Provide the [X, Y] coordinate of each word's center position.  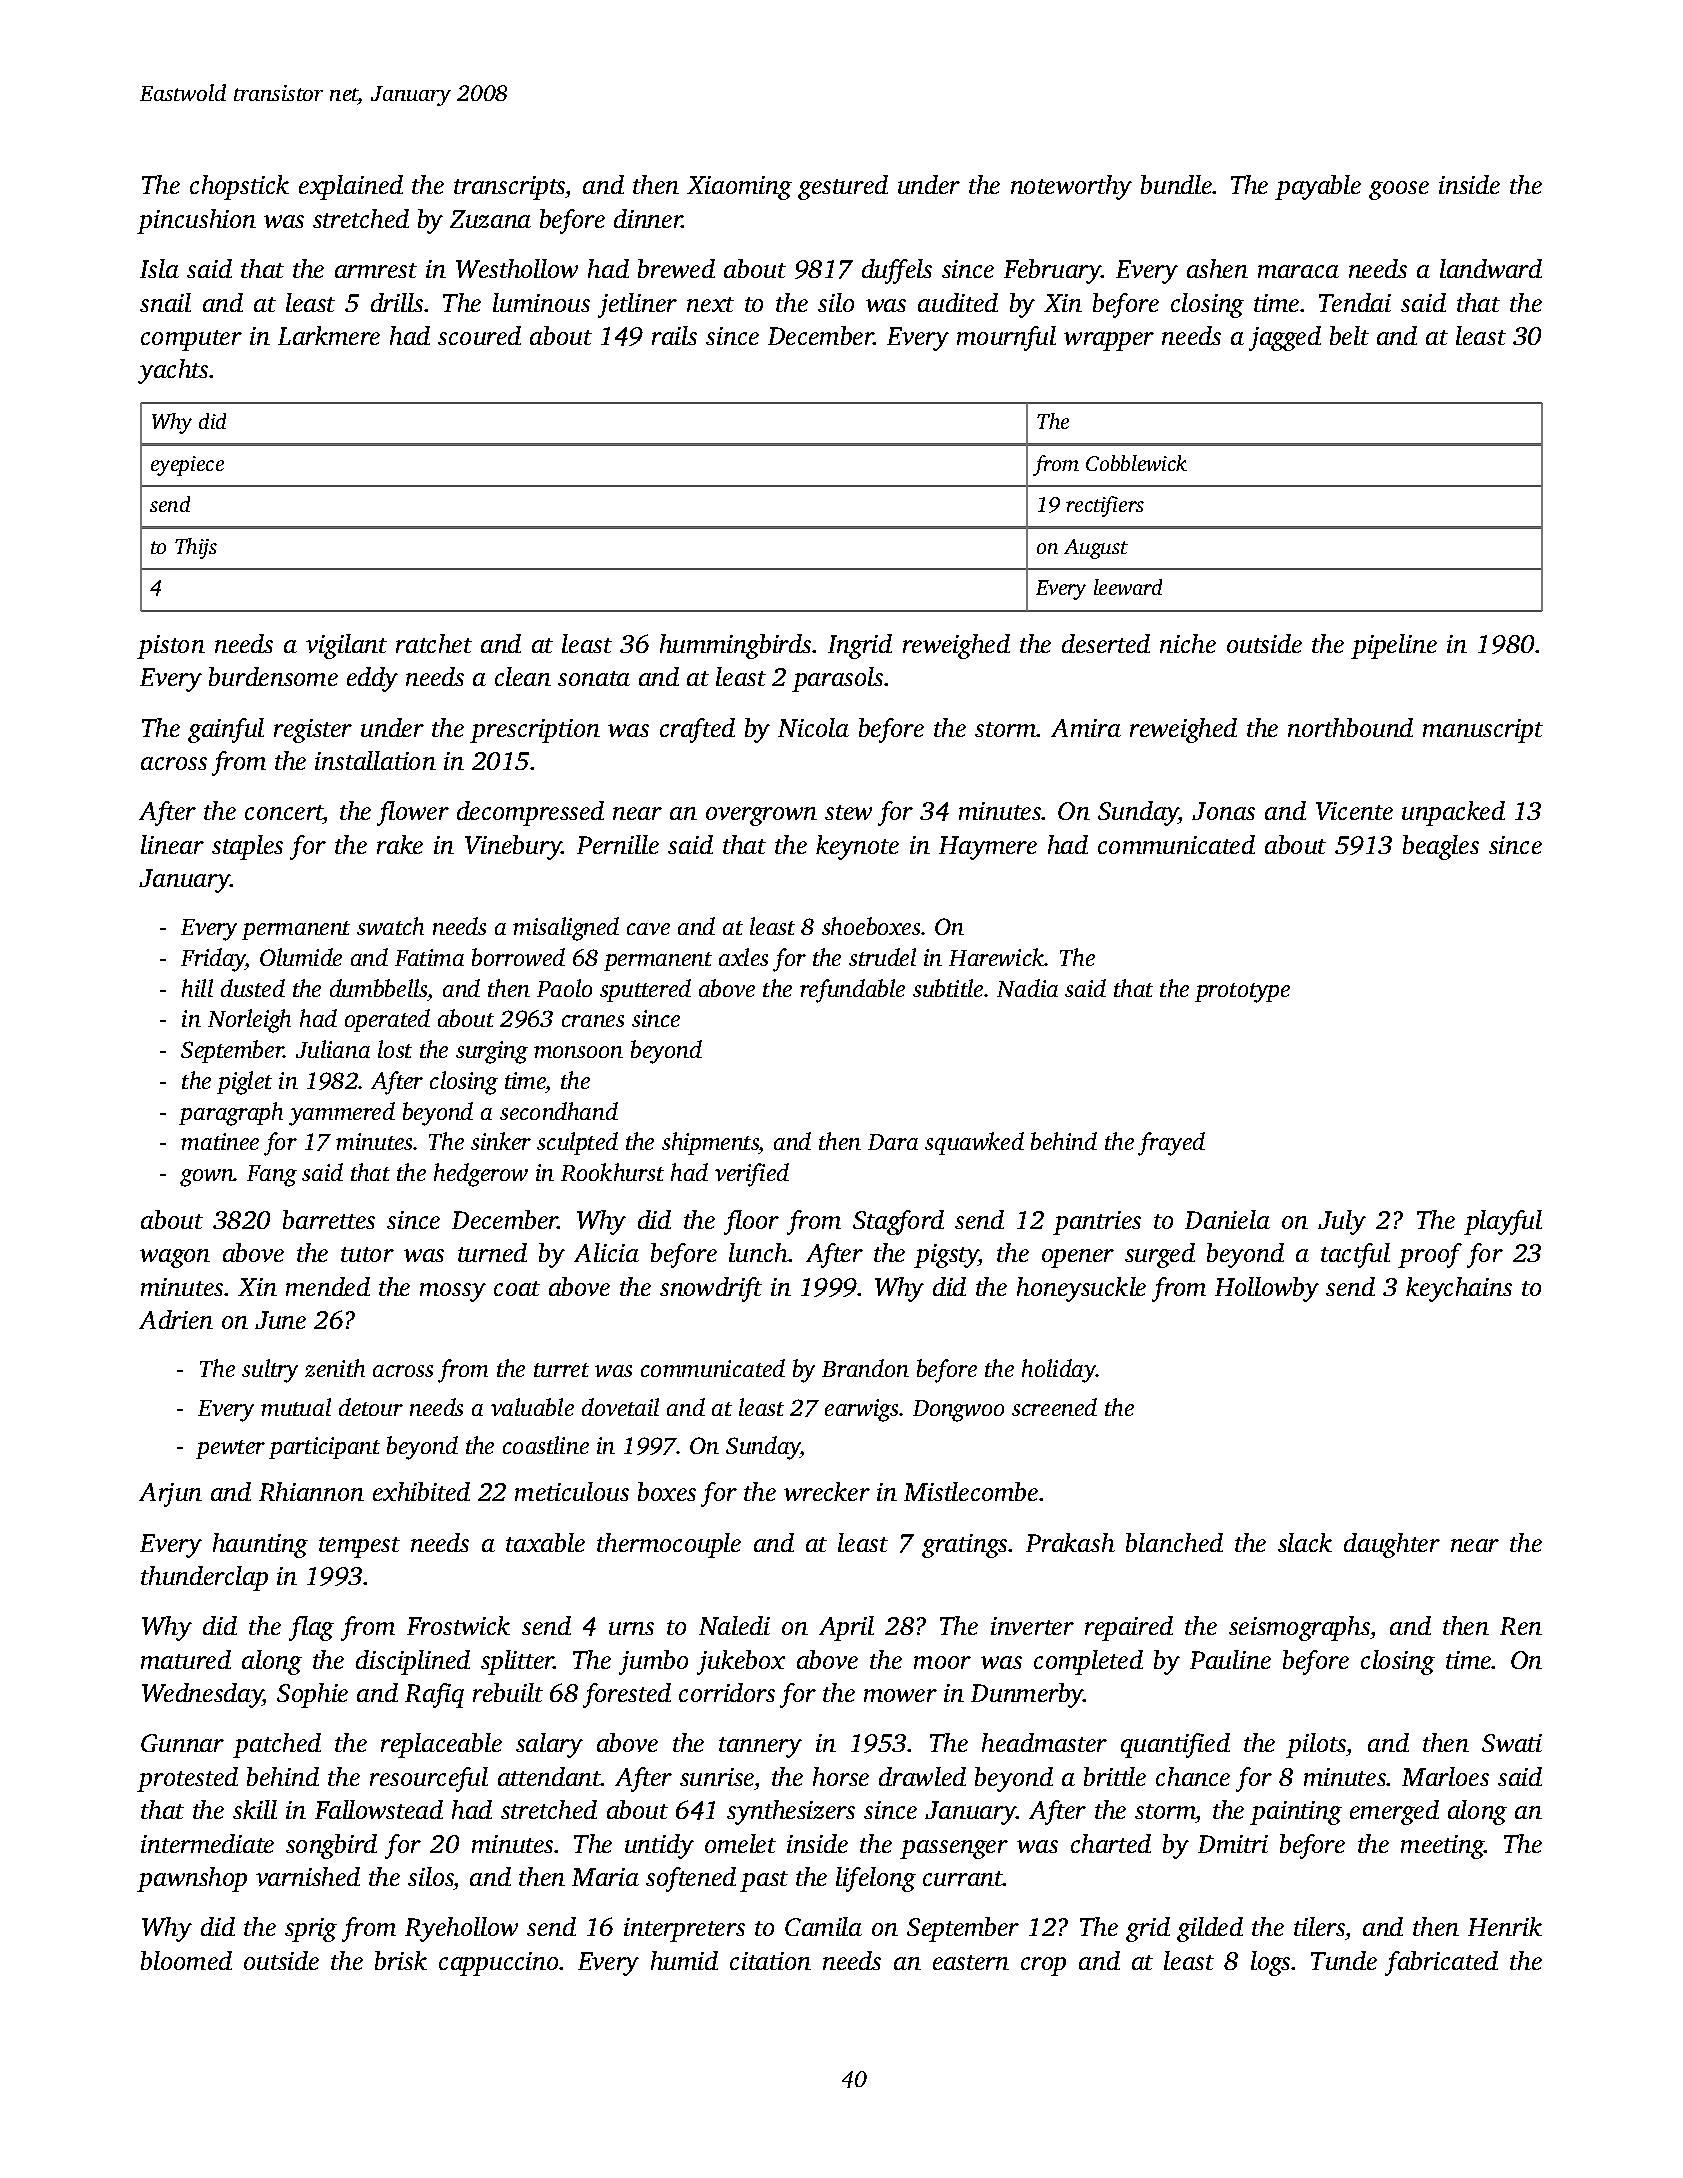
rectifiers [1105, 506]
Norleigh [249, 1021]
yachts [173, 371]
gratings [964, 1546]
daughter [1392, 1545]
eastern [971, 1962]
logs [1270, 1963]
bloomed [186, 1960]
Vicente [1354, 811]
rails [674, 335]
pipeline [1394, 646]
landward [1491, 268]
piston [171, 647]
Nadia [1027, 988]
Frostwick [458, 1625]
